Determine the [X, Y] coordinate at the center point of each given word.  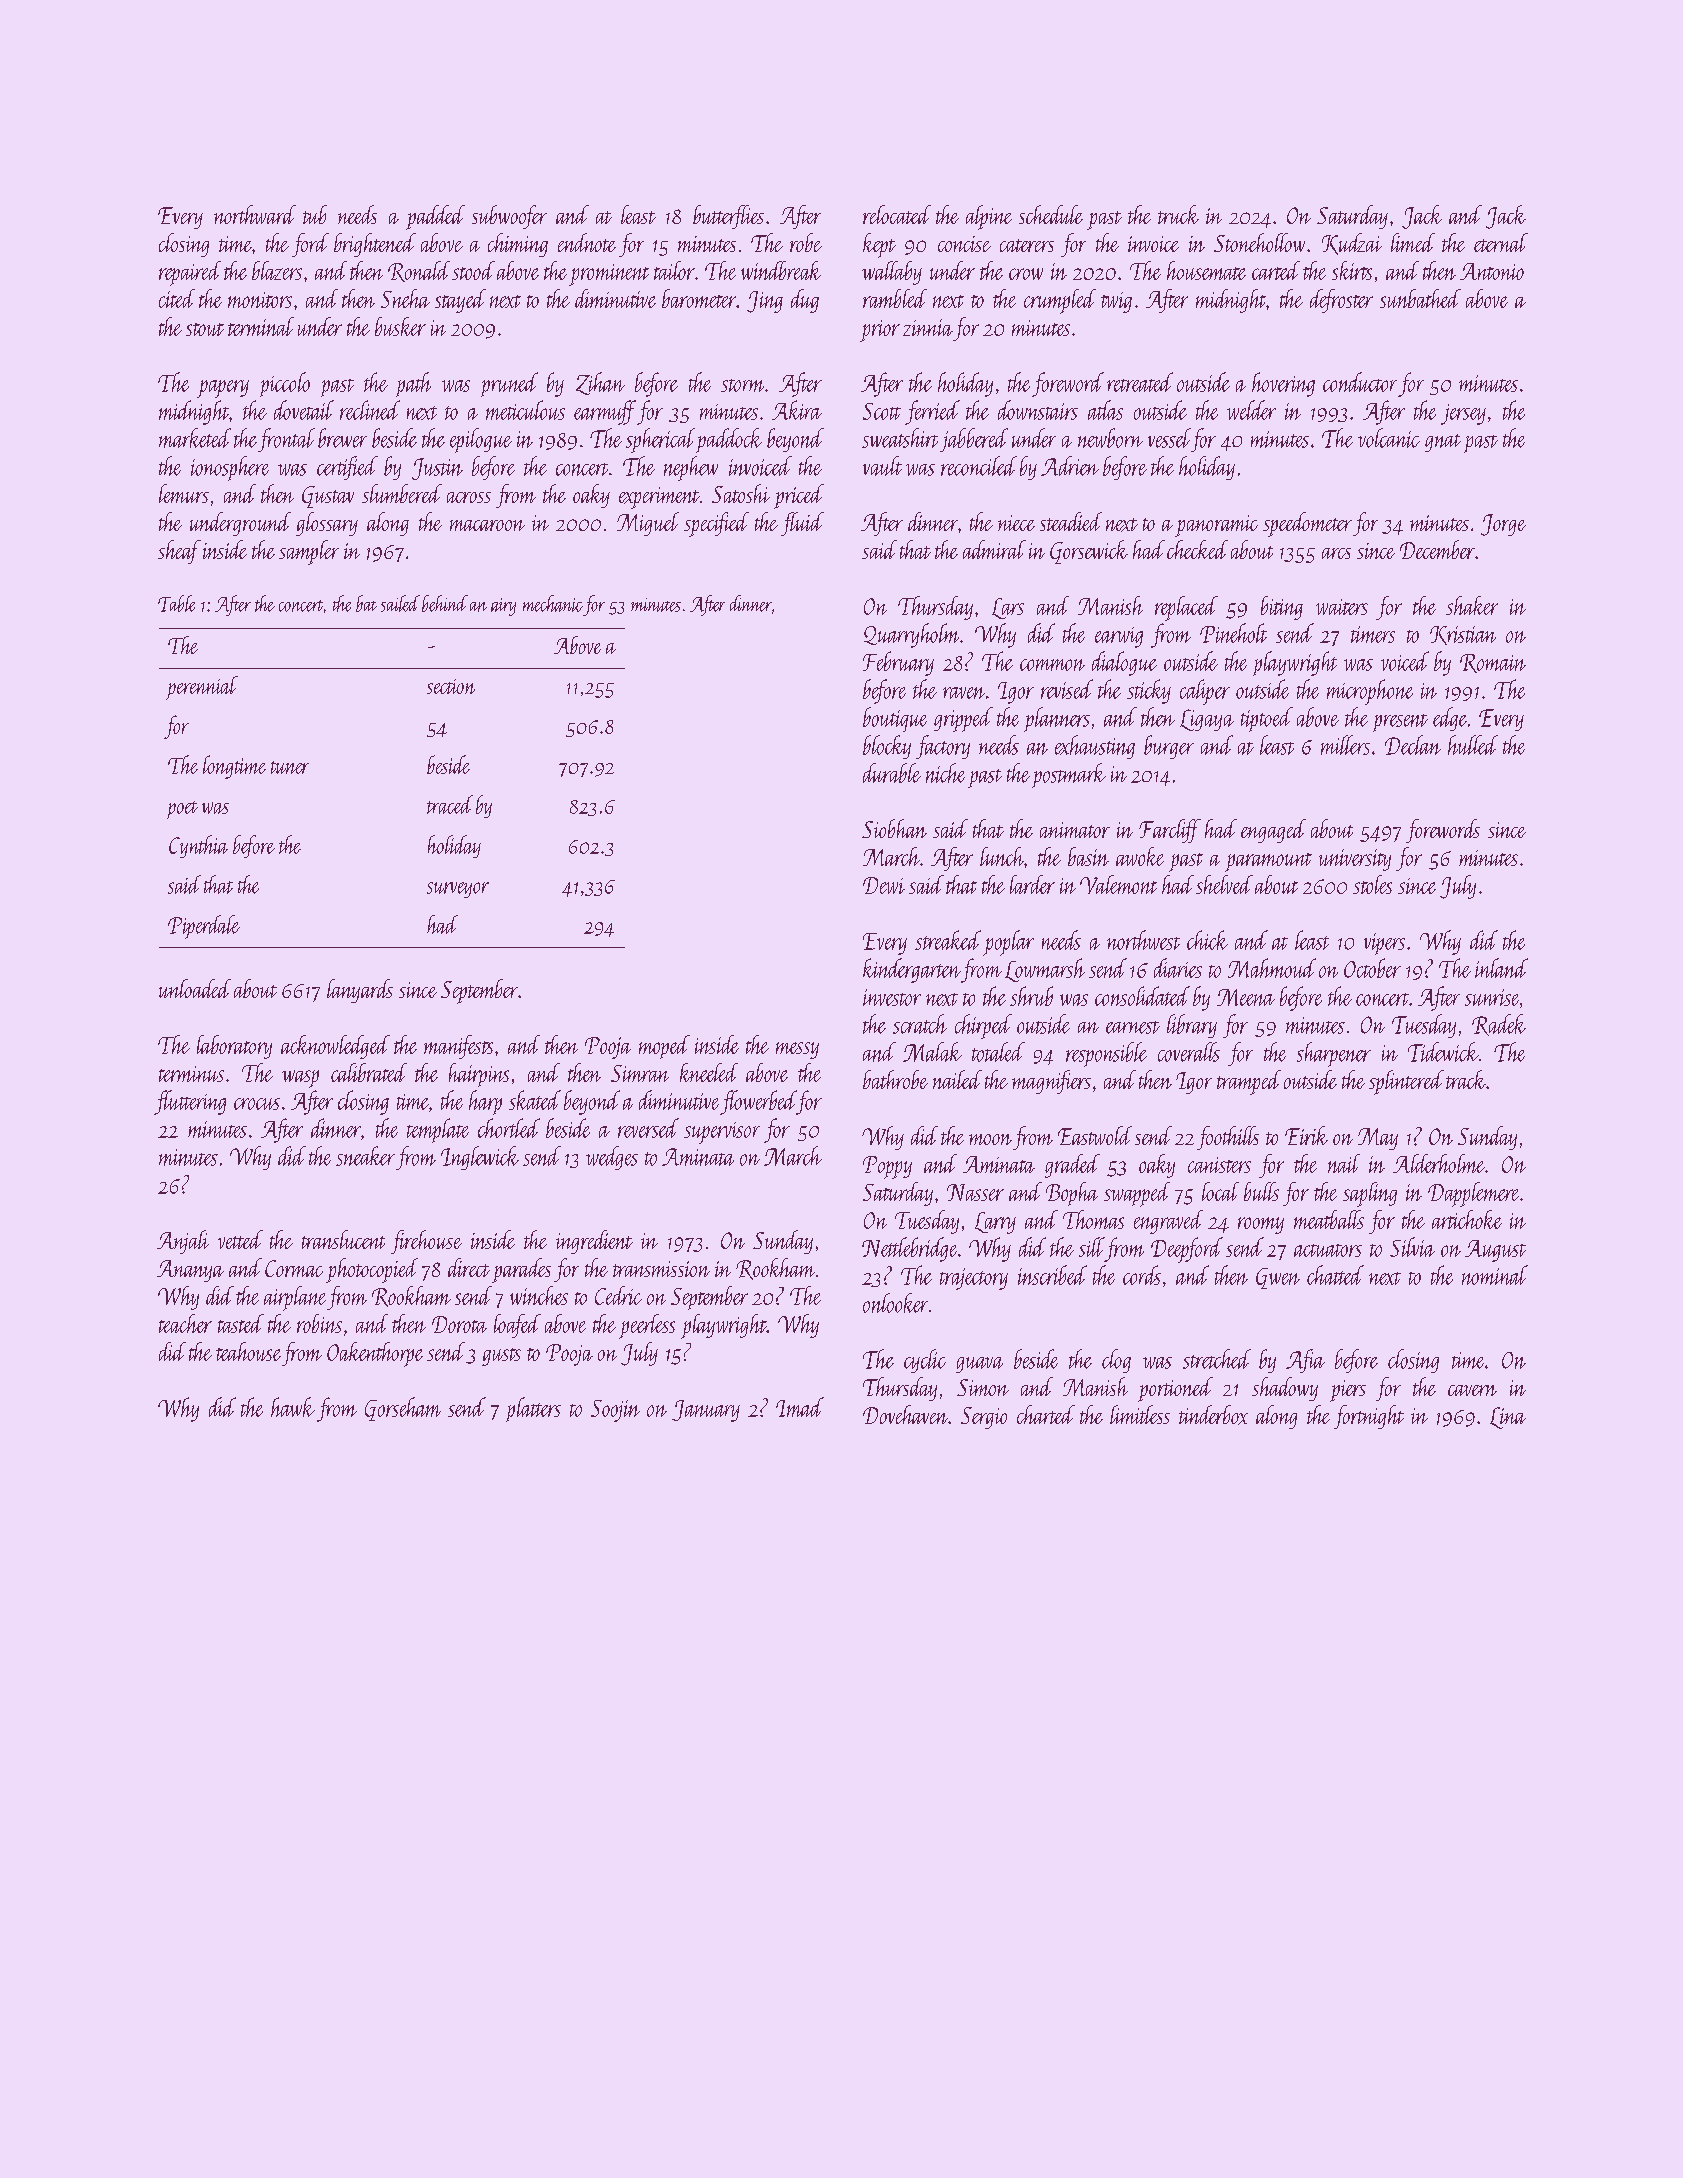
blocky [887, 747]
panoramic [1216, 526]
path [413, 384]
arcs [1336, 553]
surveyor [458, 890]
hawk [293, 1407]
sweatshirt [900, 438]
